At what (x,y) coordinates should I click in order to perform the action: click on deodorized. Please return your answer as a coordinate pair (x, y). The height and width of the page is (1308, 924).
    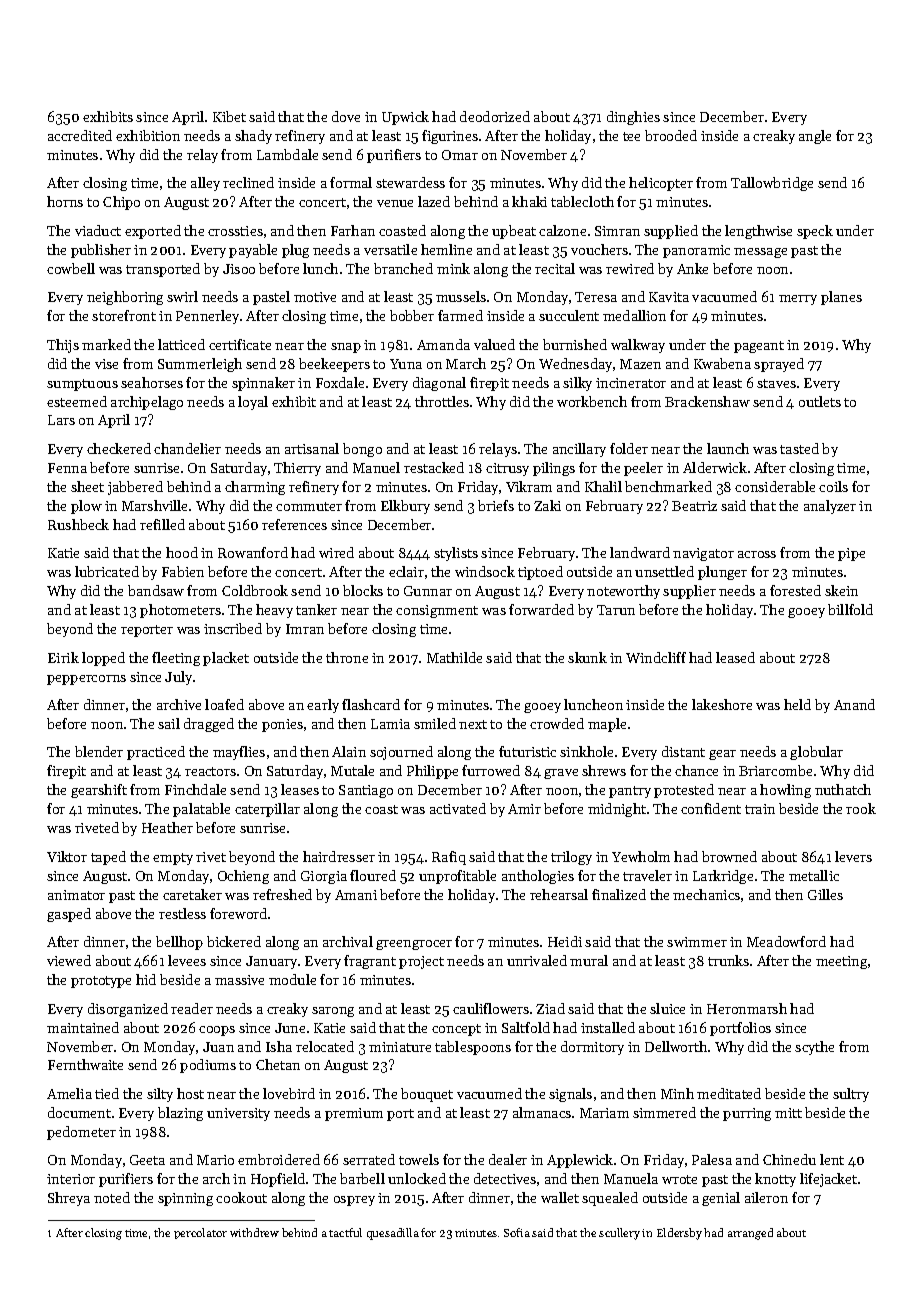
    Looking at the image, I should click on (495, 116).
